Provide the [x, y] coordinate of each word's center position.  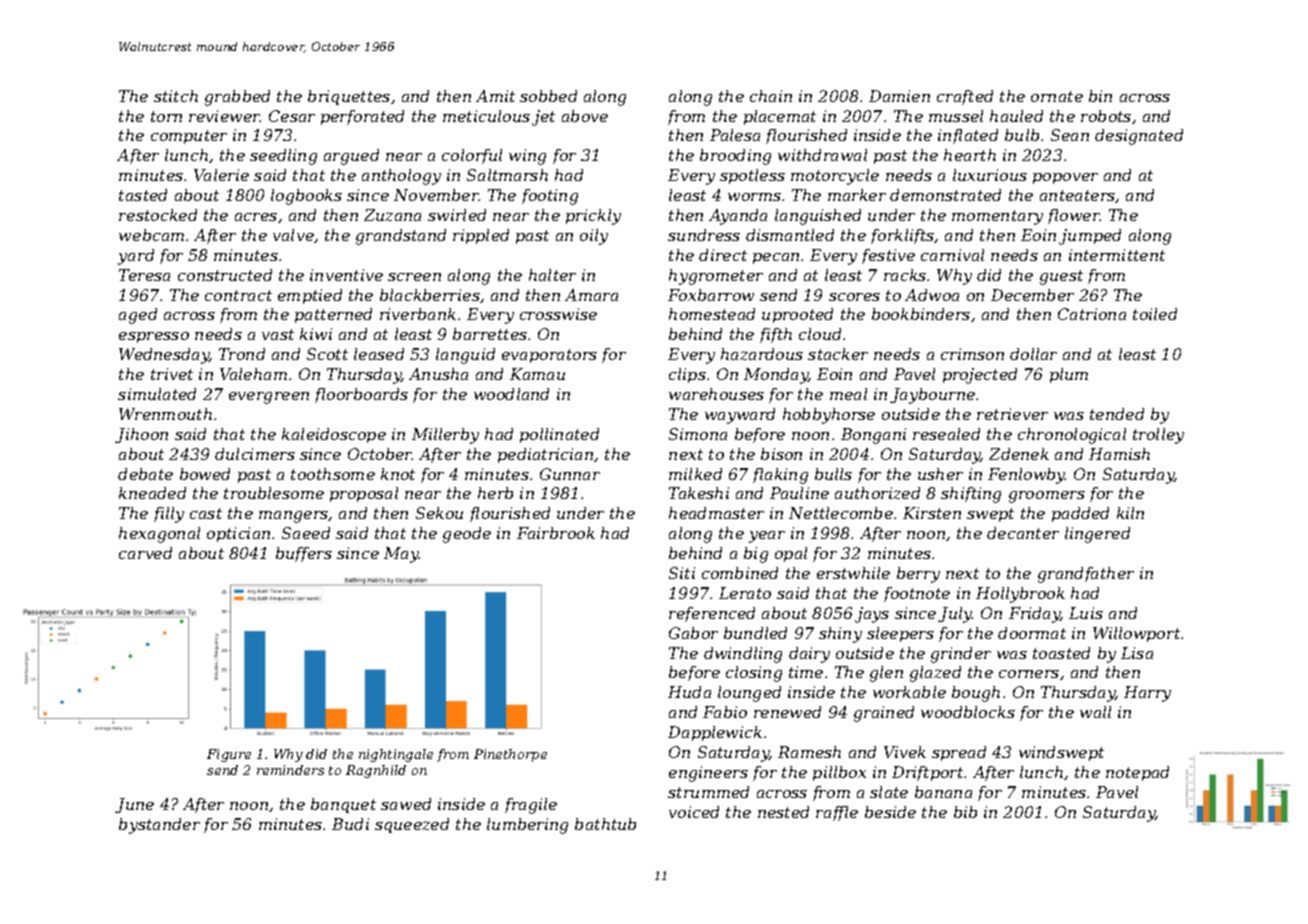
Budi [350, 824]
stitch [176, 96]
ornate [1057, 96]
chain [771, 96]
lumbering [527, 826]
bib [965, 812]
